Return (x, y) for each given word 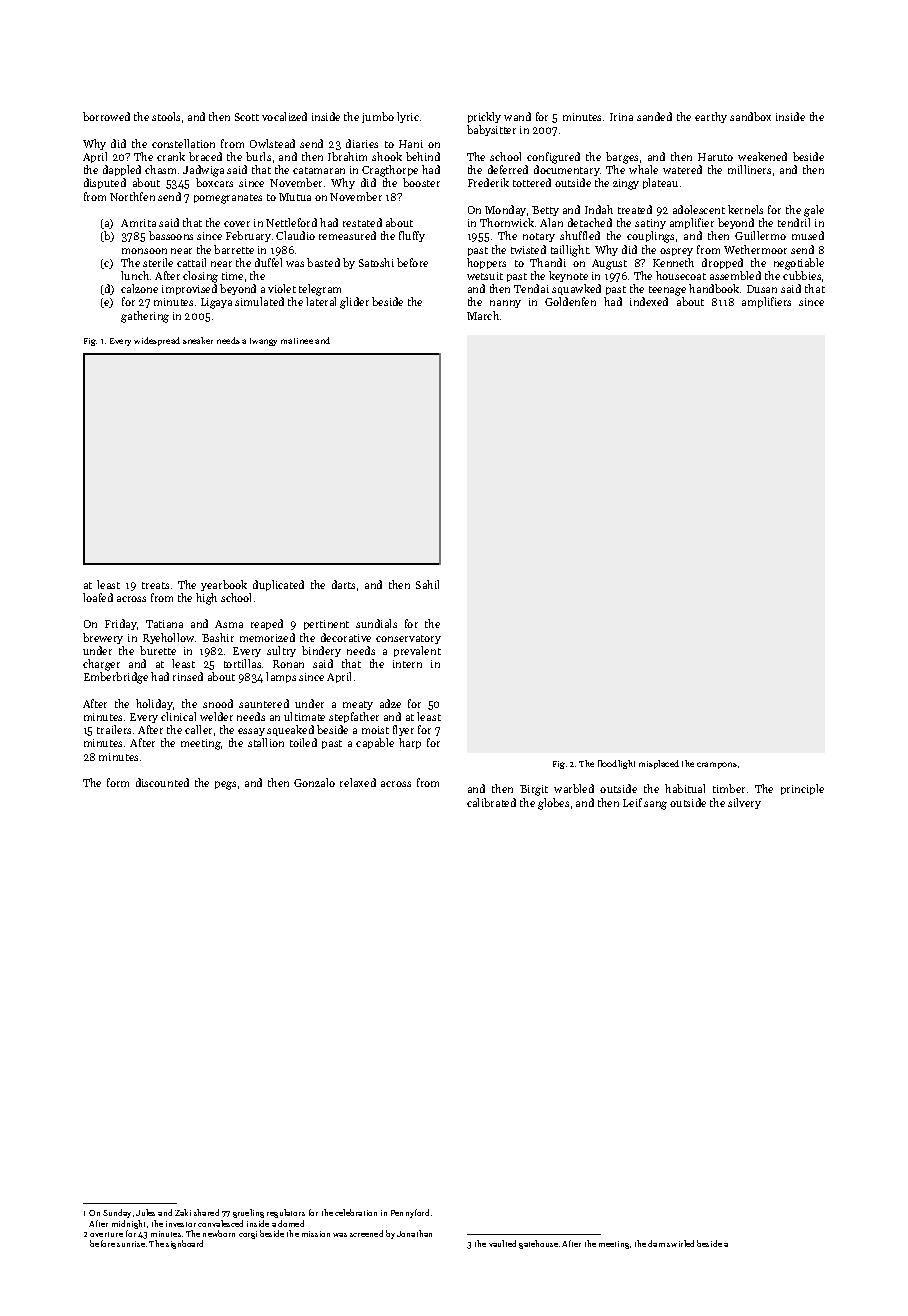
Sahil (427, 584)
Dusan (762, 289)
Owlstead (272, 143)
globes (553, 804)
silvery (744, 803)
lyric (408, 117)
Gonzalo (314, 782)
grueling (248, 1213)
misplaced (659, 764)
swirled (680, 1243)
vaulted (502, 1243)
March (483, 315)
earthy (711, 117)
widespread (157, 341)
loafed (98, 597)
